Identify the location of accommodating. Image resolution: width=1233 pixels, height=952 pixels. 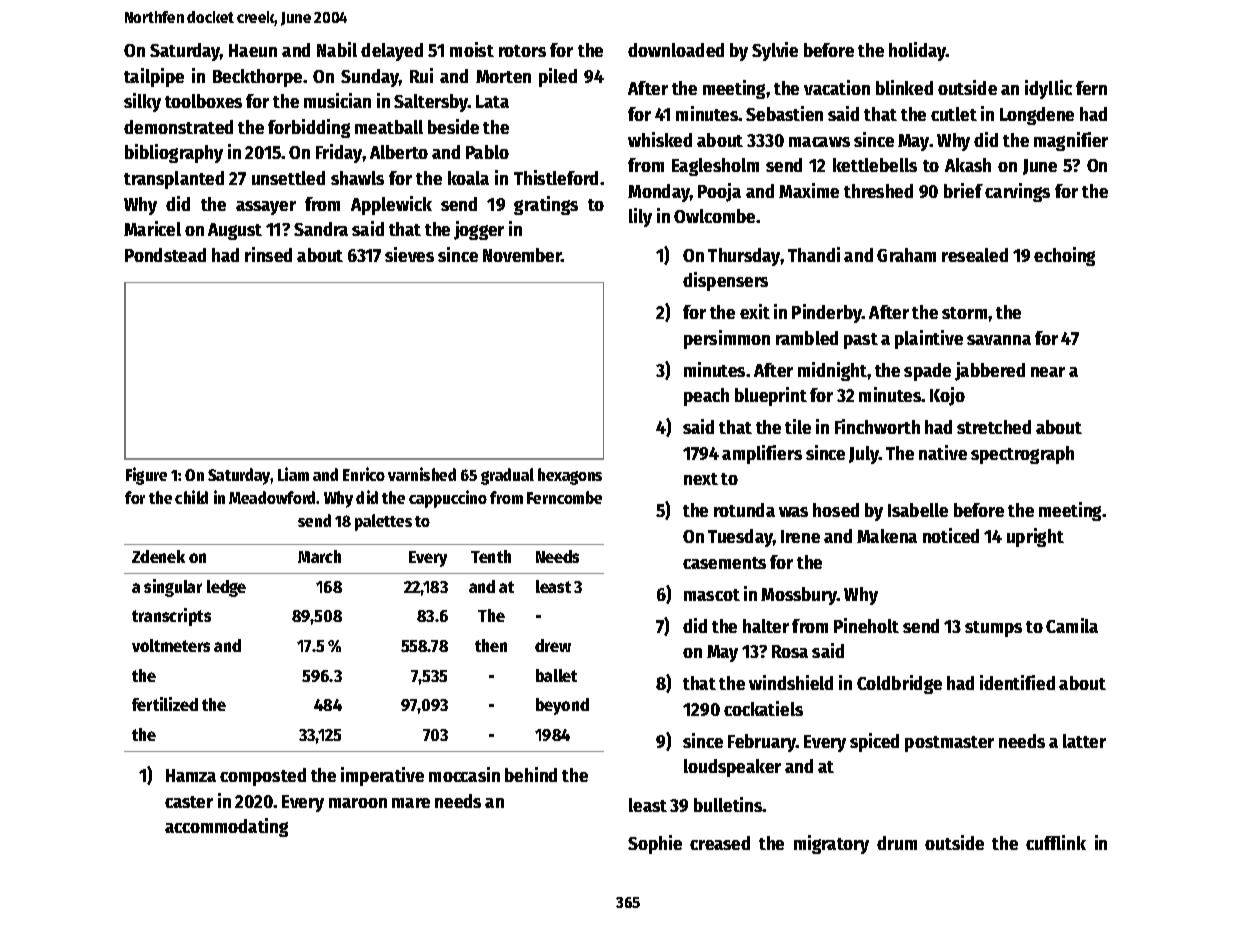
(226, 827).
